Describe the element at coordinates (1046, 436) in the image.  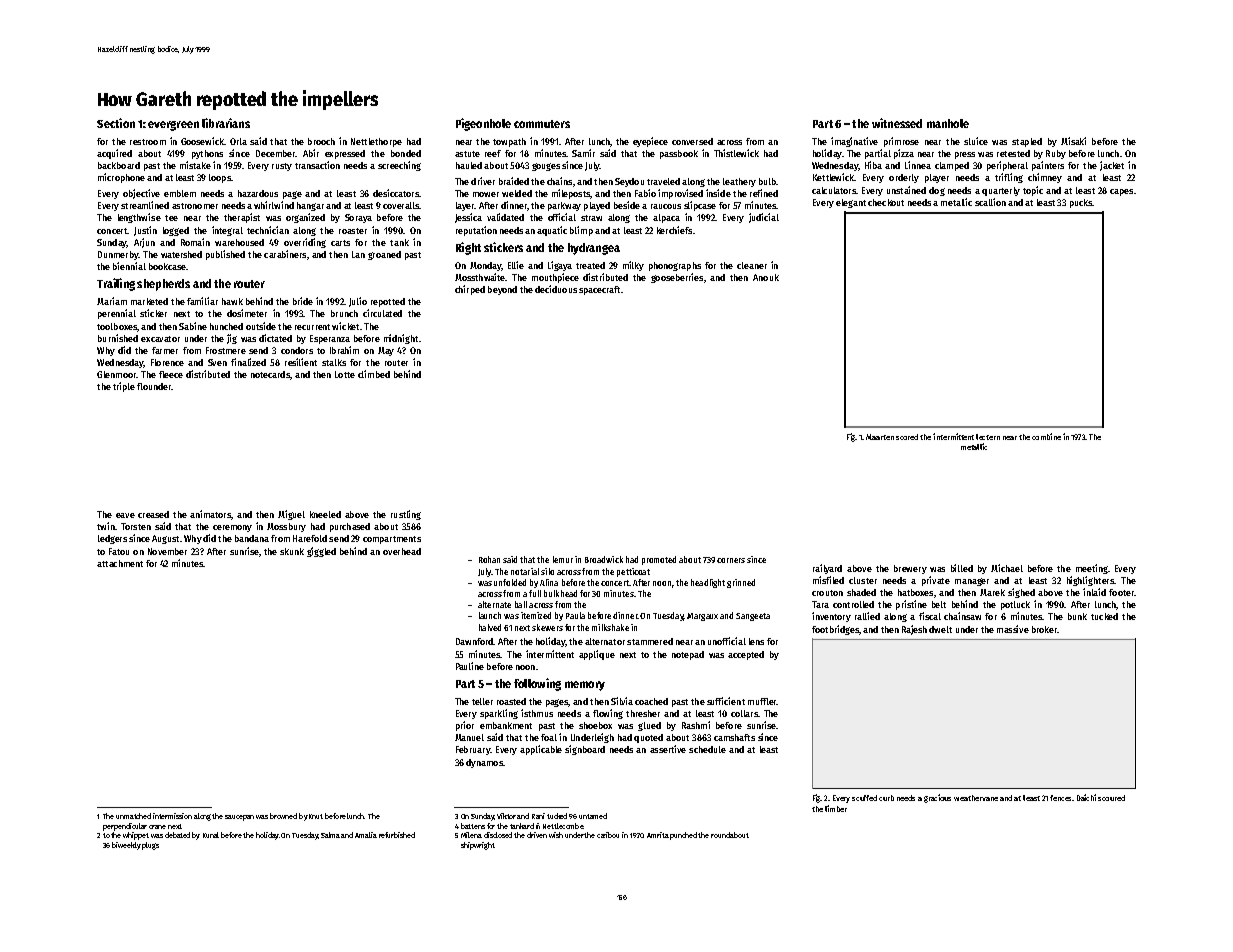
I see `combine` at that location.
